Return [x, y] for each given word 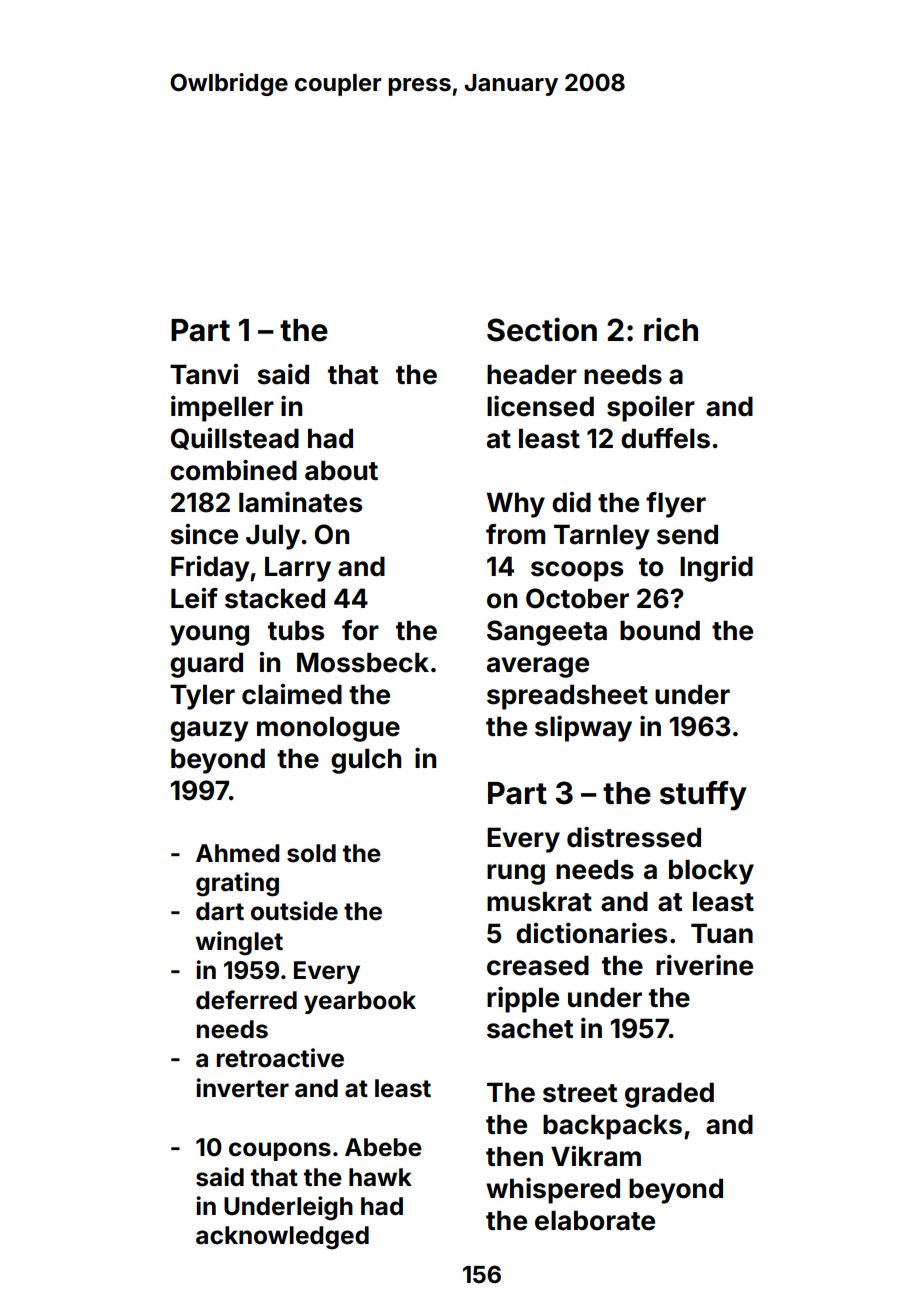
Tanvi [204, 374]
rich [671, 329]
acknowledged [282, 1238]
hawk [380, 1177]
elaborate [595, 1220]
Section [542, 329]
